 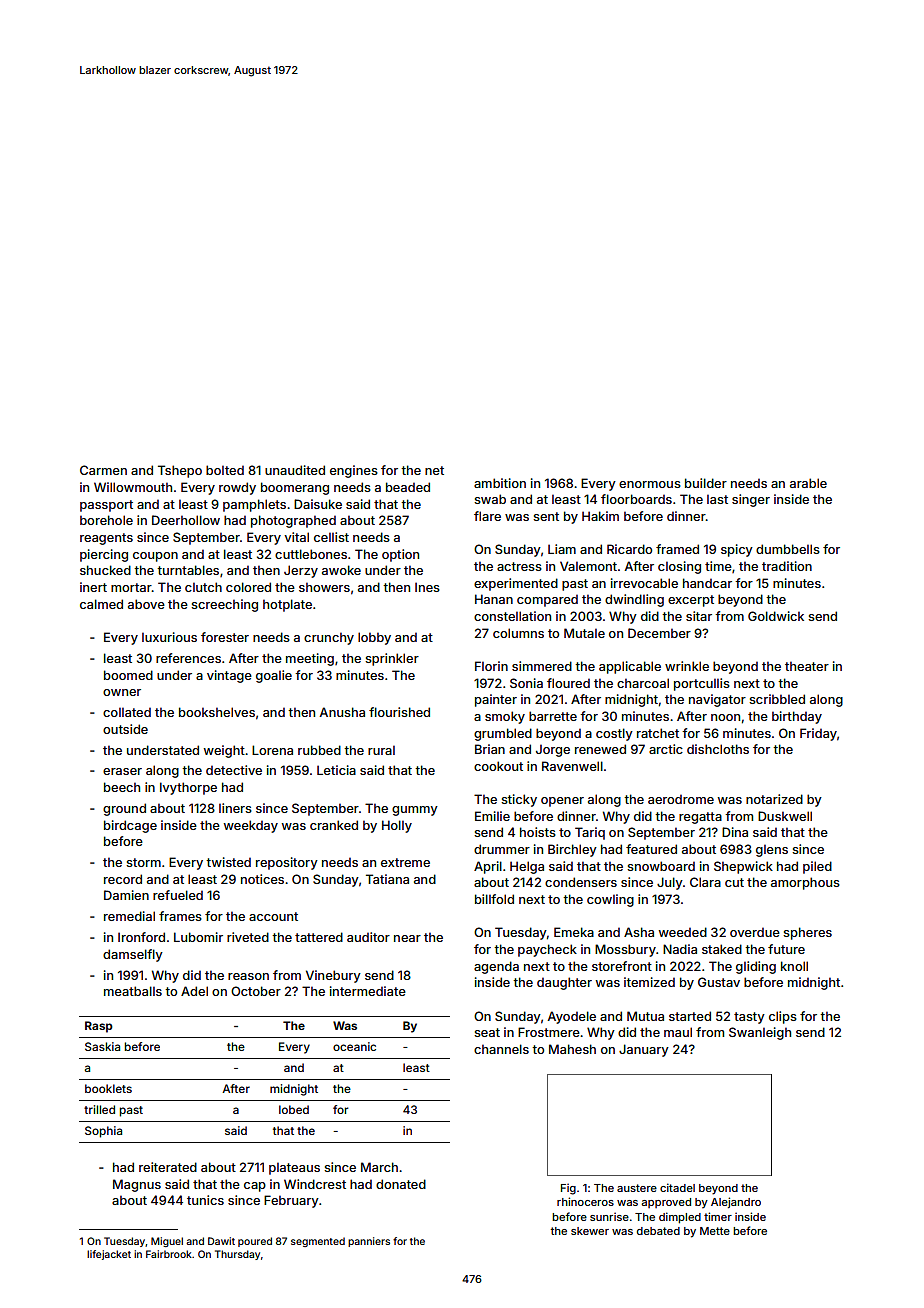 What do you see at coordinates (650, 484) in the image?
I see `enormous` at bounding box center [650, 484].
